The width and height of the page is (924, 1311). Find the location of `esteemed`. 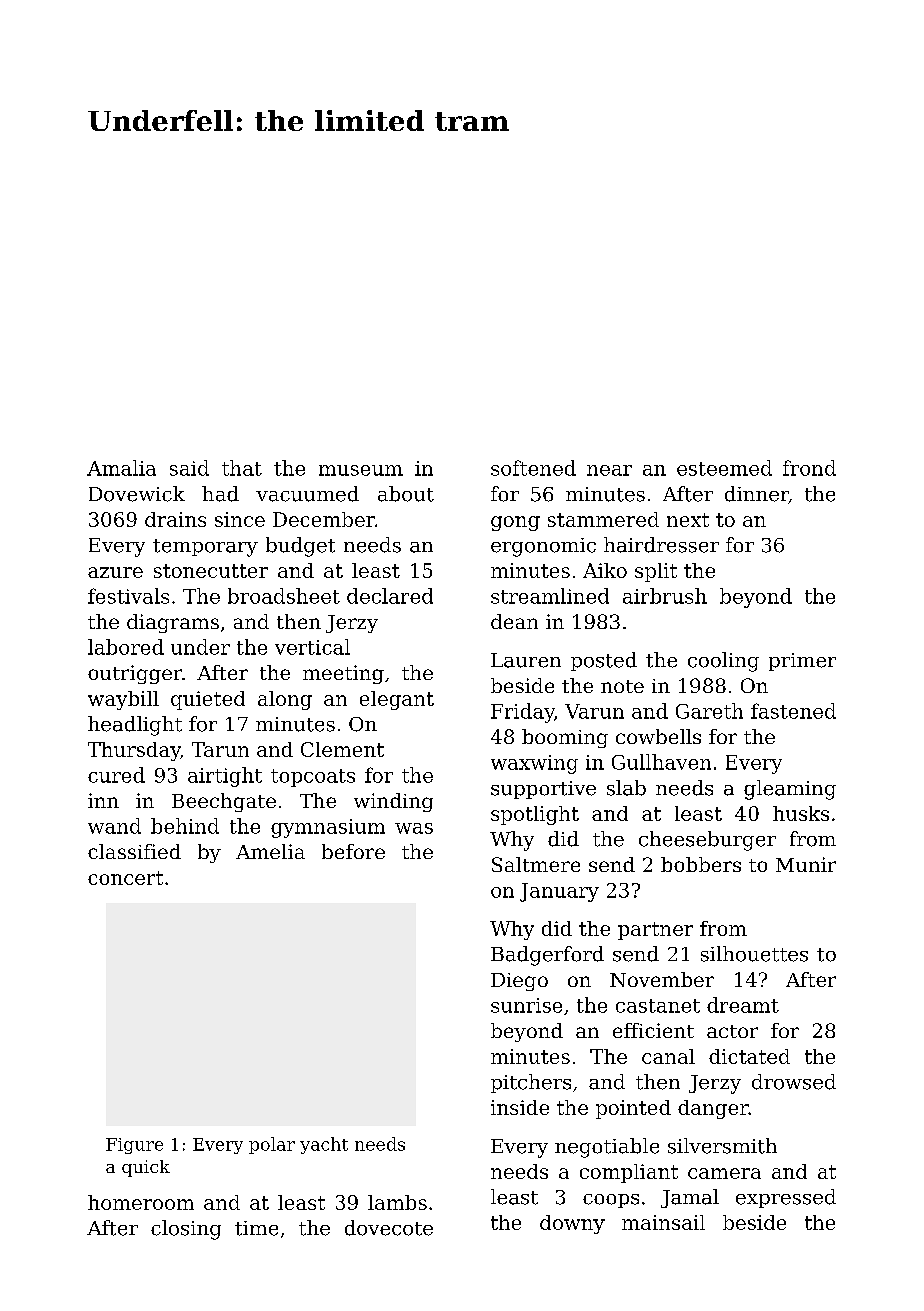

esteemed is located at coordinates (724, 468).
